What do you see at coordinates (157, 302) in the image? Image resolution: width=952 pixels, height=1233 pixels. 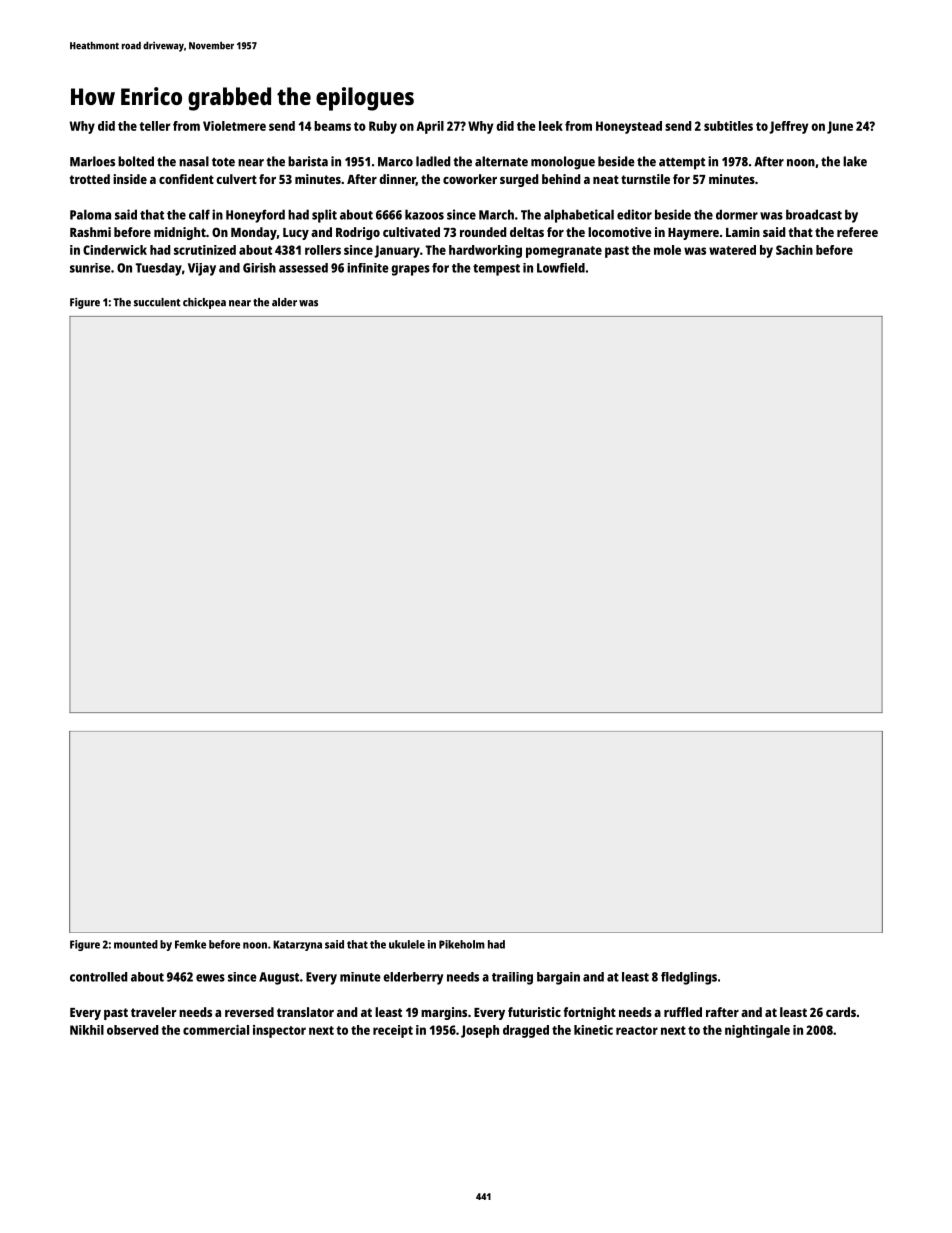 I see `succulent` at bounding box center [157, 302].
